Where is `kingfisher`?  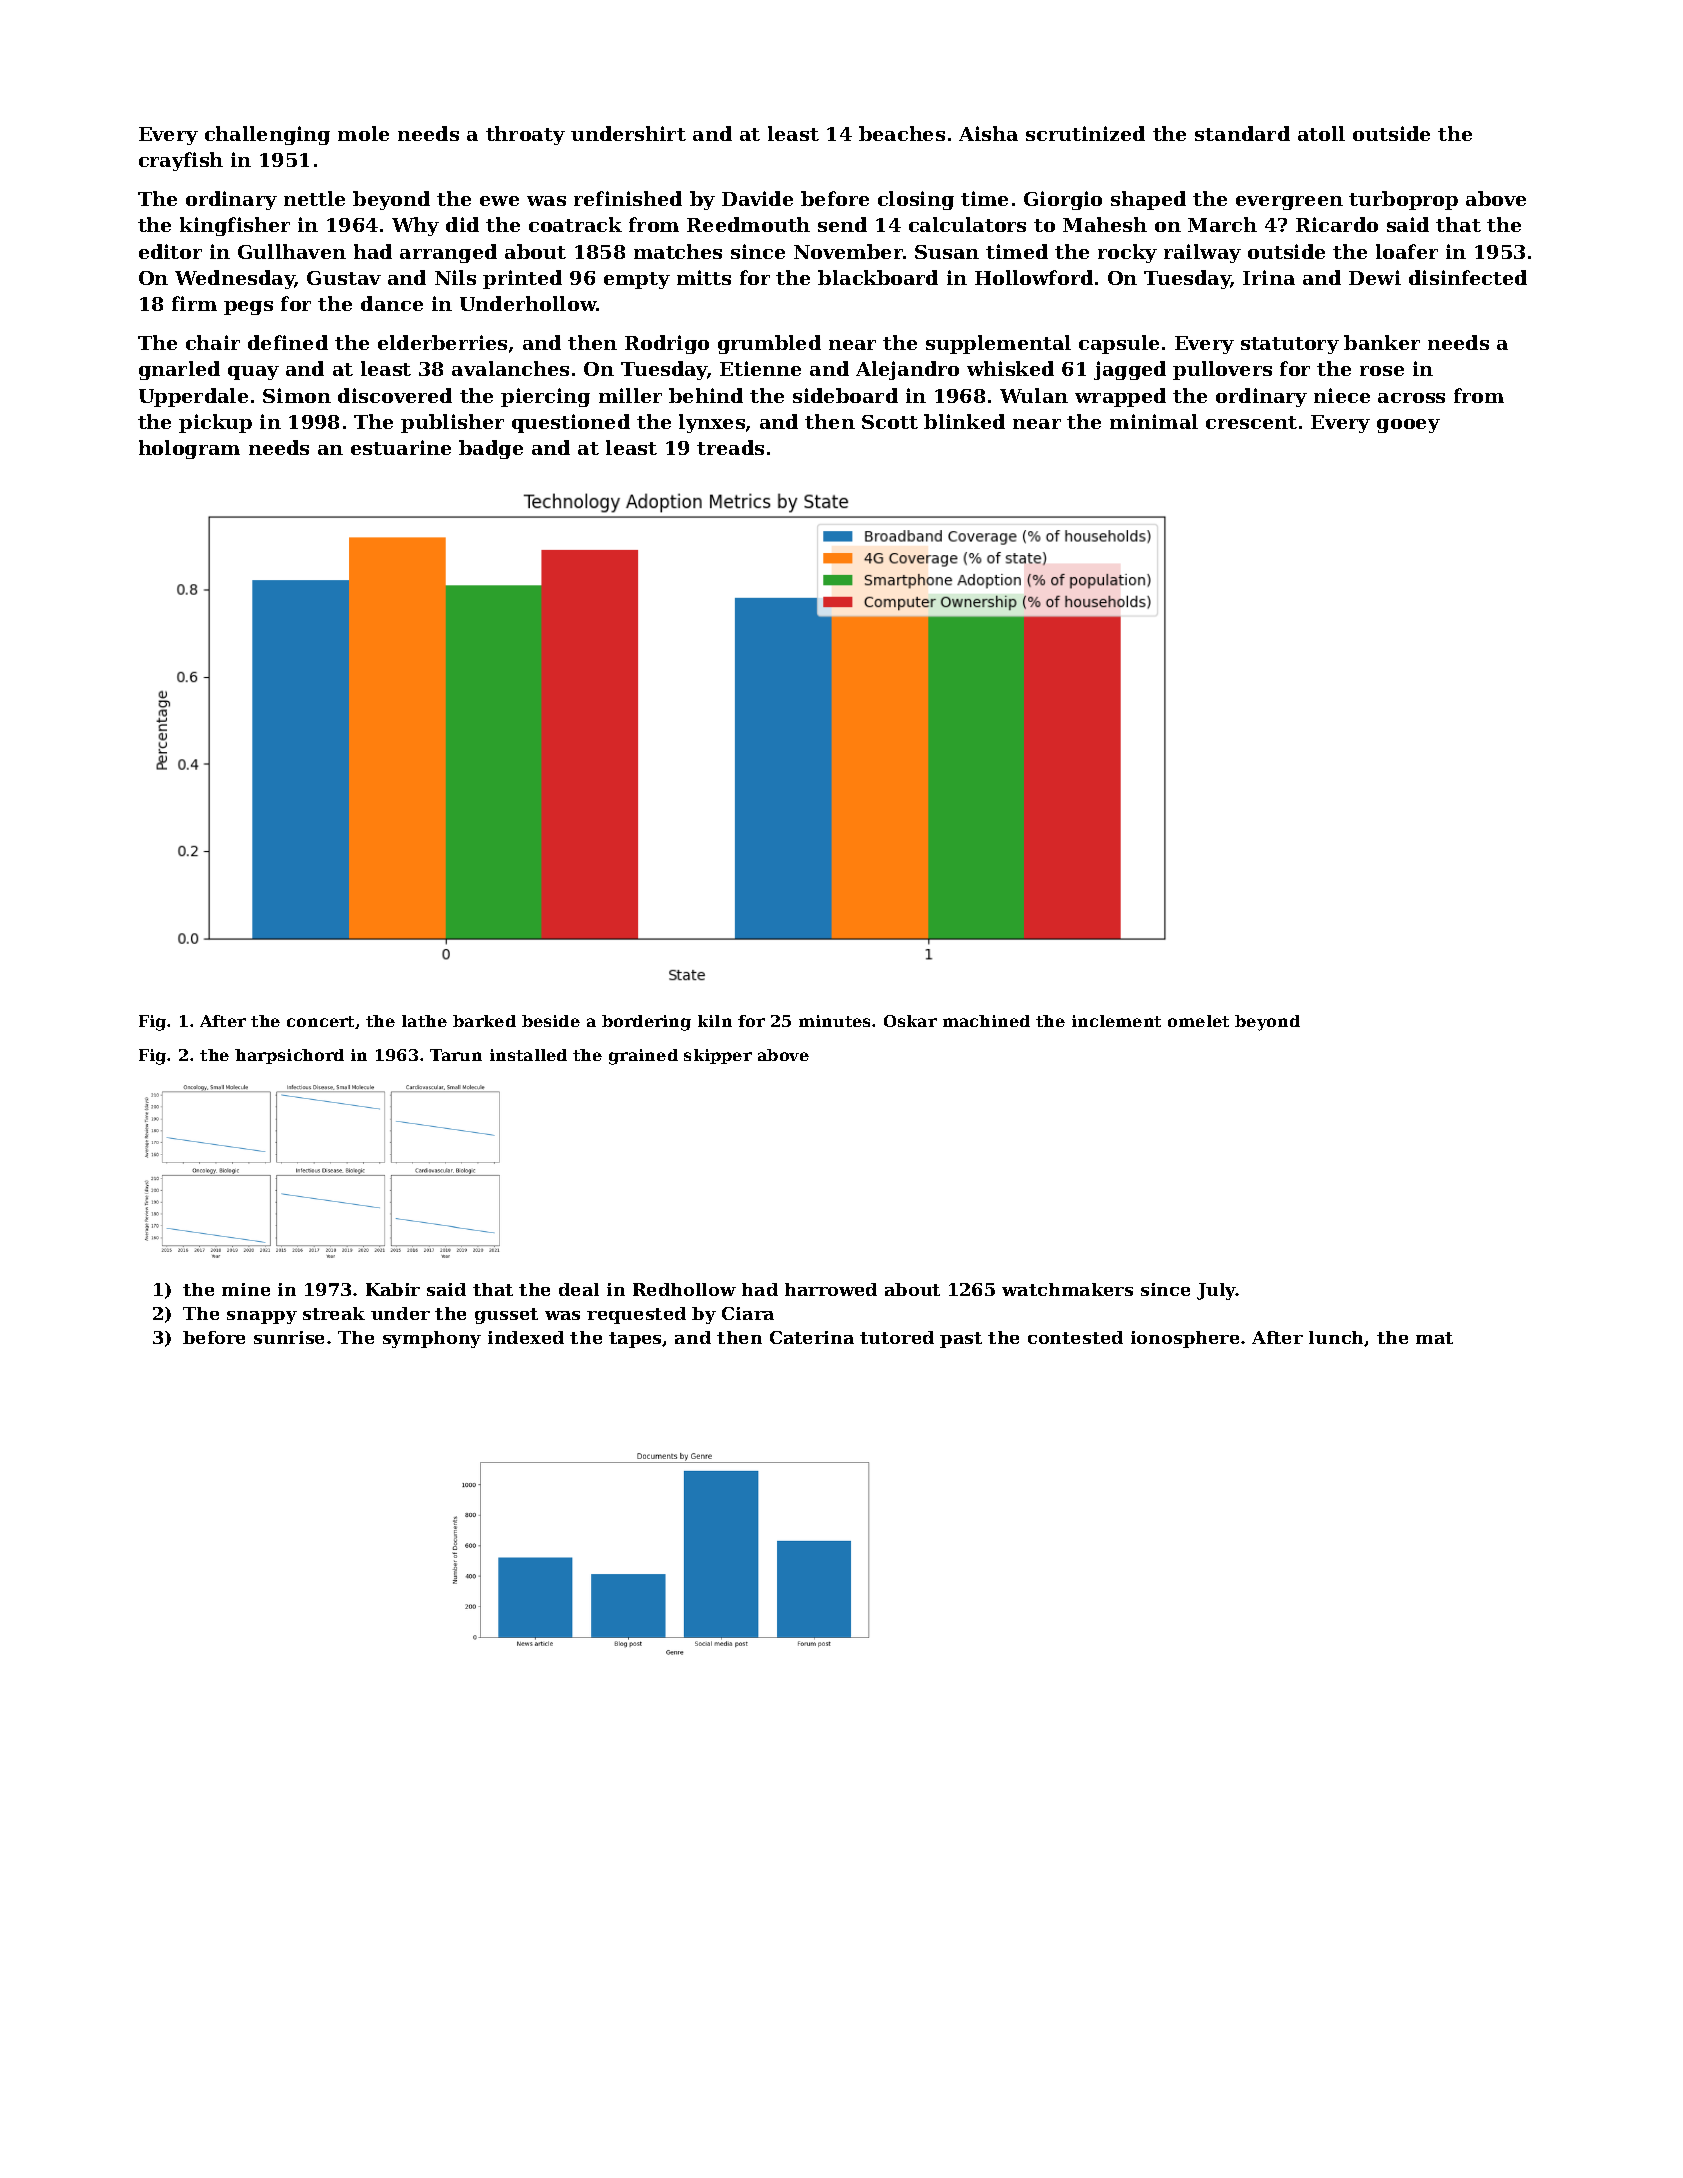 kingfisher is located at coordinates (235, 226).
